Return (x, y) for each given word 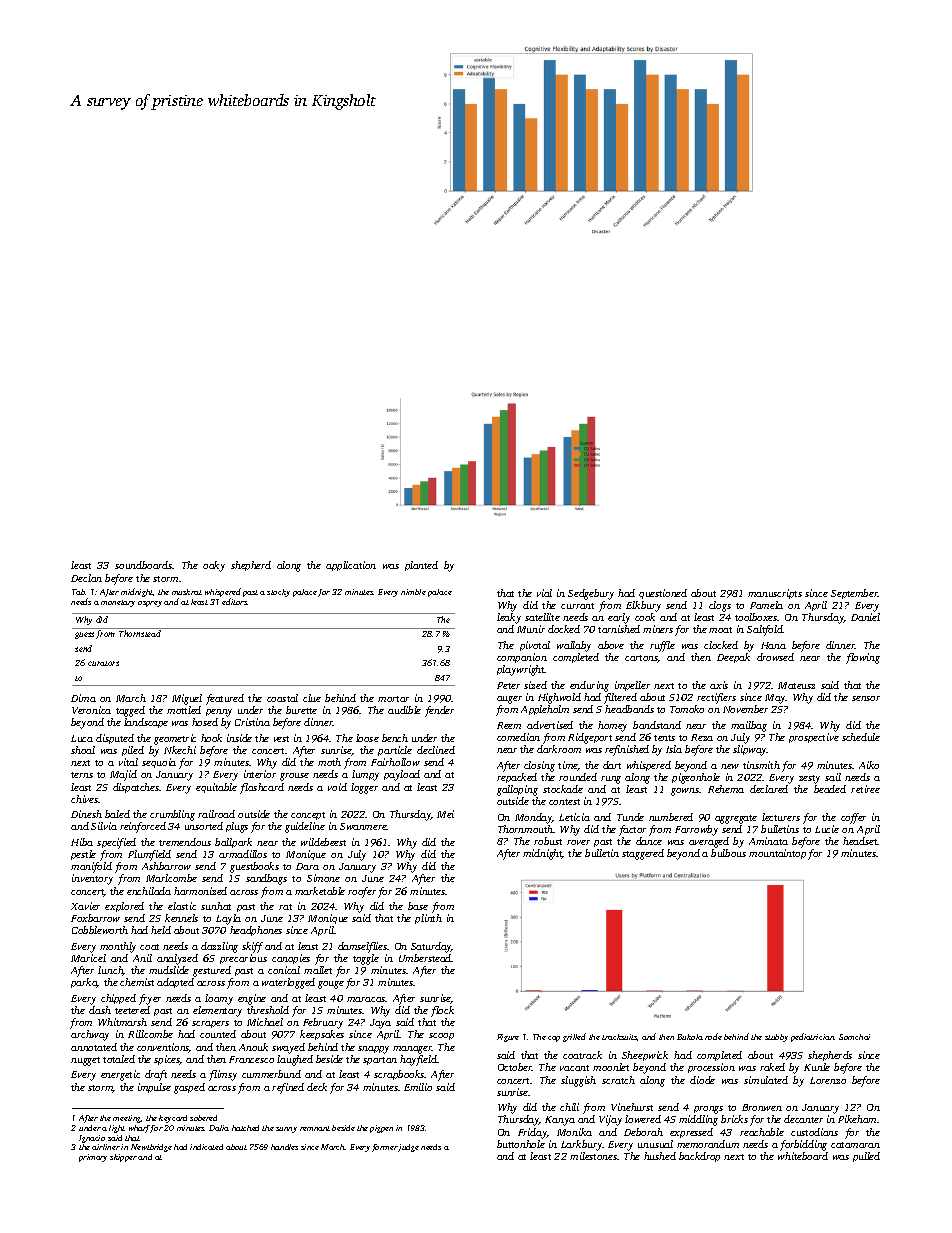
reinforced (143, 827)
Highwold (559, 698)
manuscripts (775, 594)
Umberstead (425, 958)
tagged (130, 711)
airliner (106, 1147)
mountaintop (777, 854)
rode (713, 1036)
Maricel (88, 958)
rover (578, 842)
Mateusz (796, 685)
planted (421, 566)
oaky (214, 566)
